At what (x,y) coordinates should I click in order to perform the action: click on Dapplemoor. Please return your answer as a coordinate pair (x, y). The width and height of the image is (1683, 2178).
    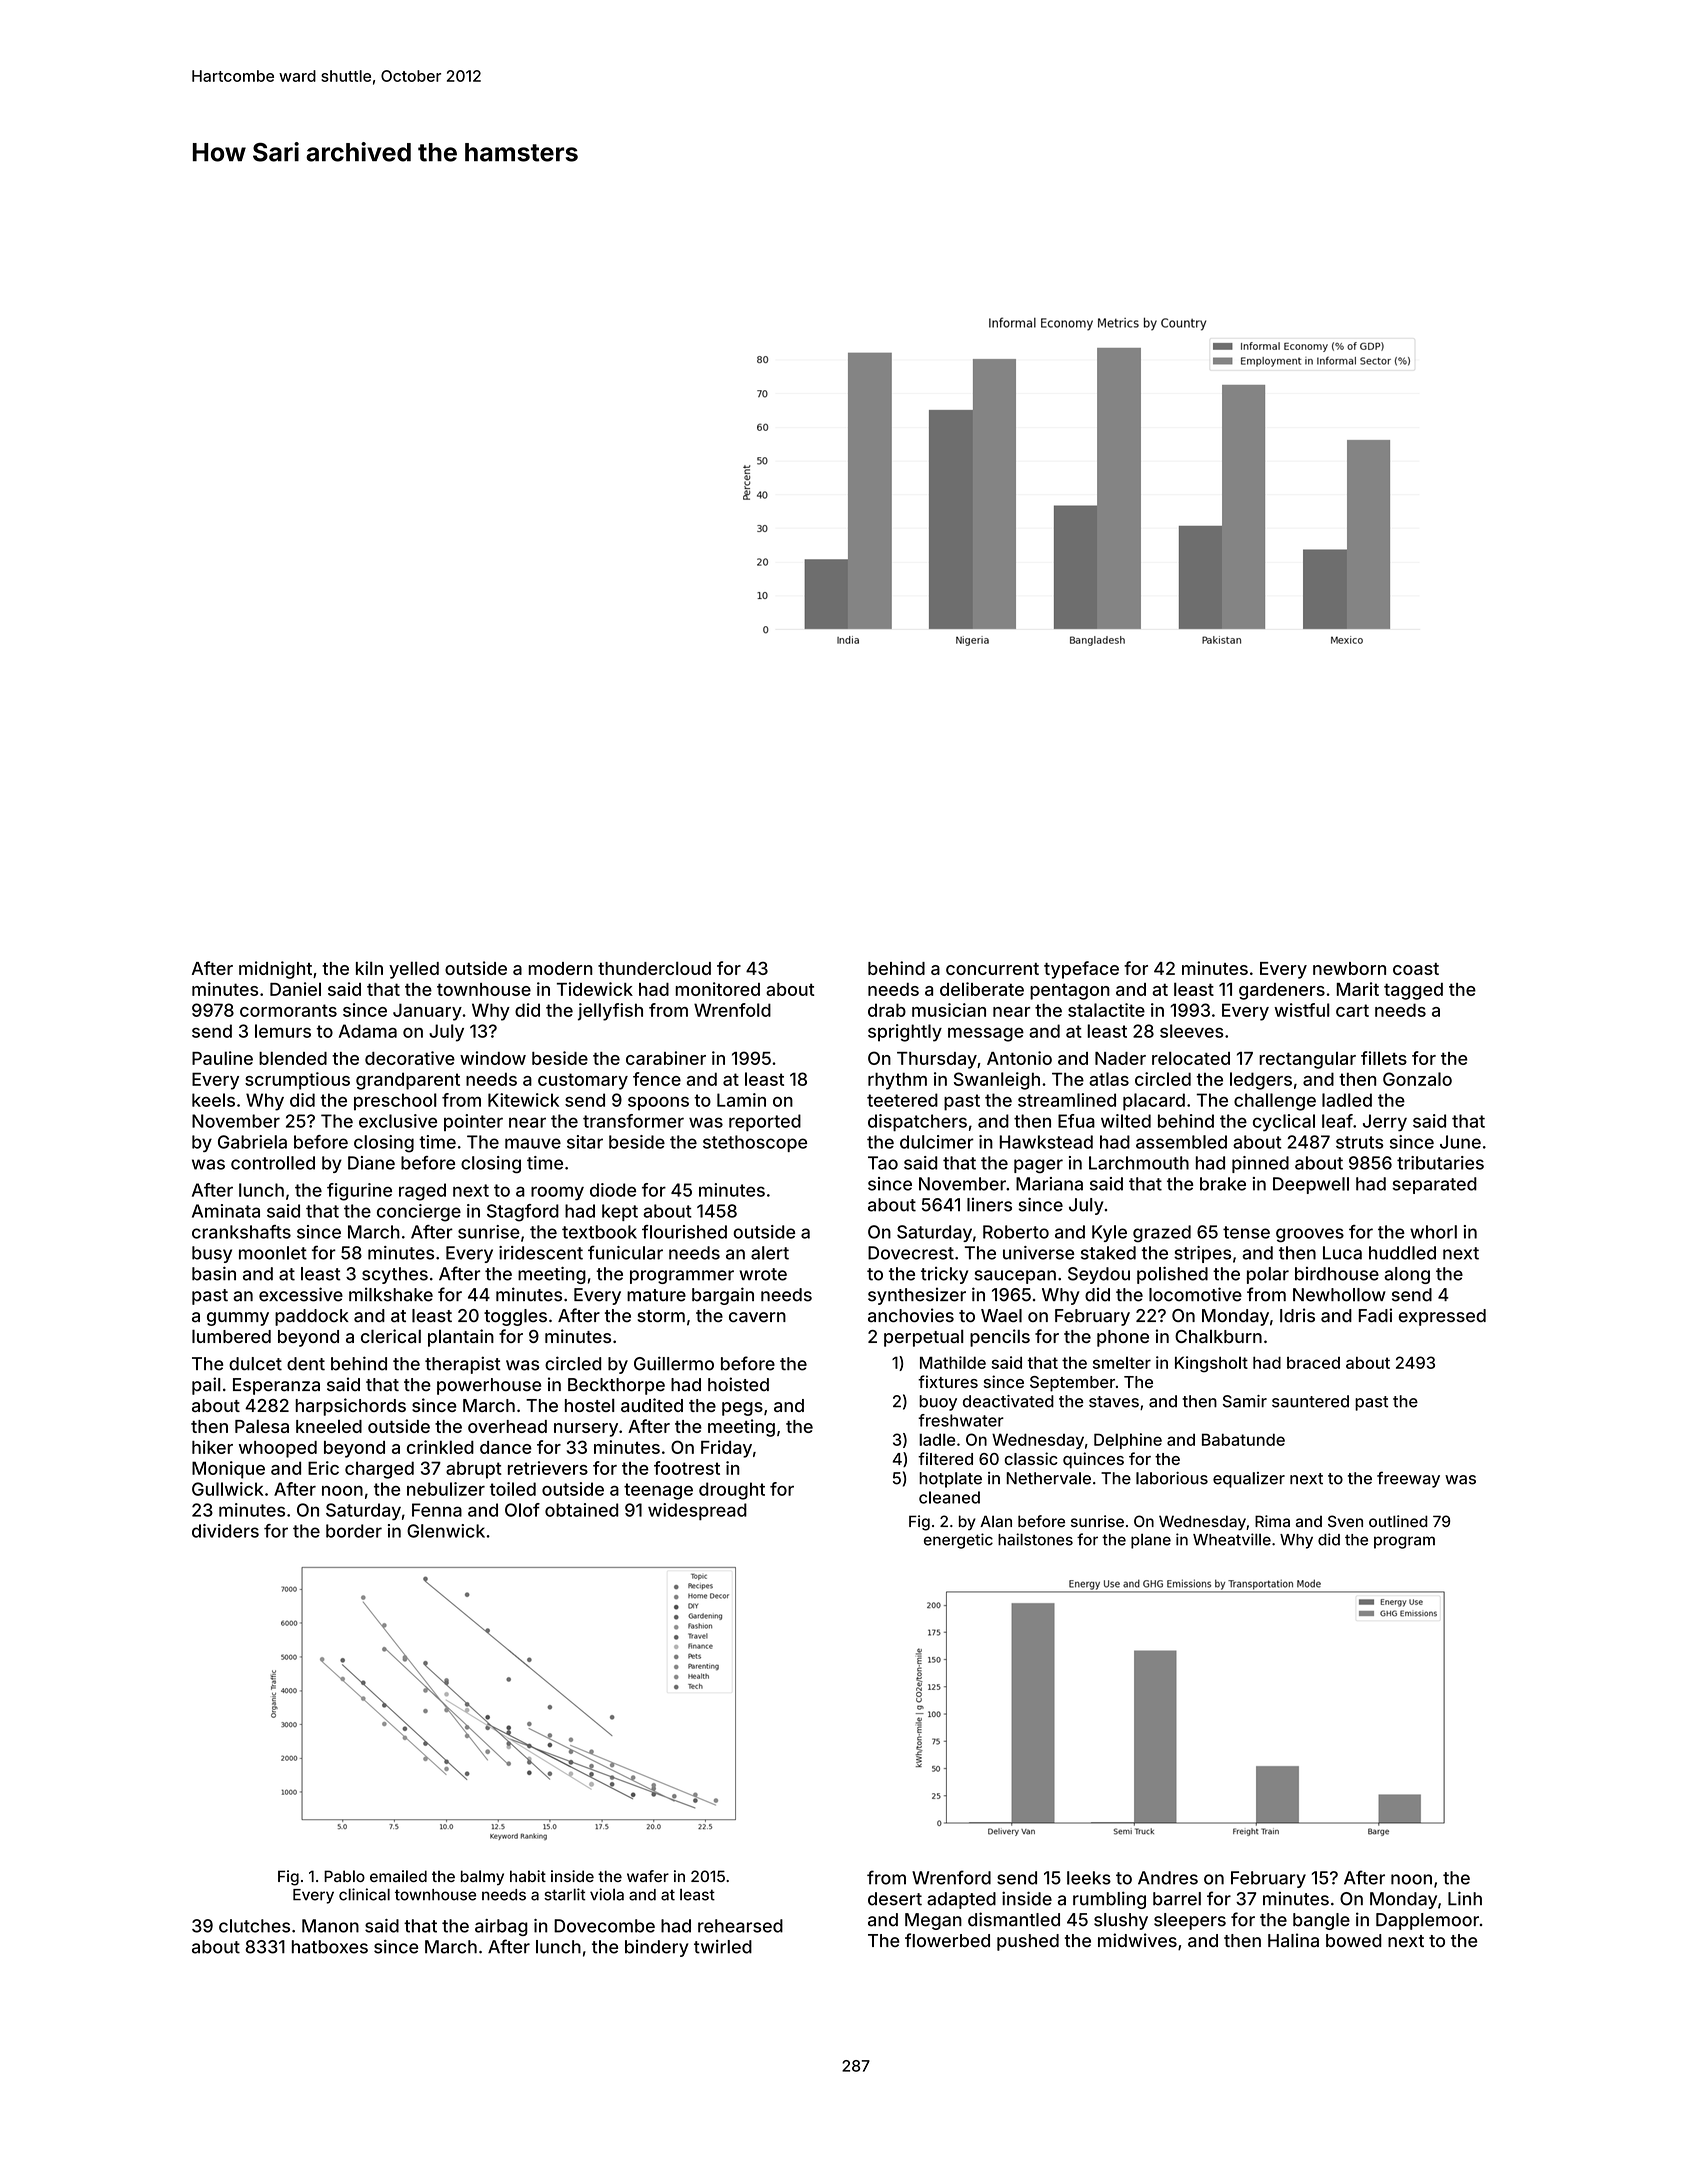
    Looking at the image, I should click on (1427, 1921).
